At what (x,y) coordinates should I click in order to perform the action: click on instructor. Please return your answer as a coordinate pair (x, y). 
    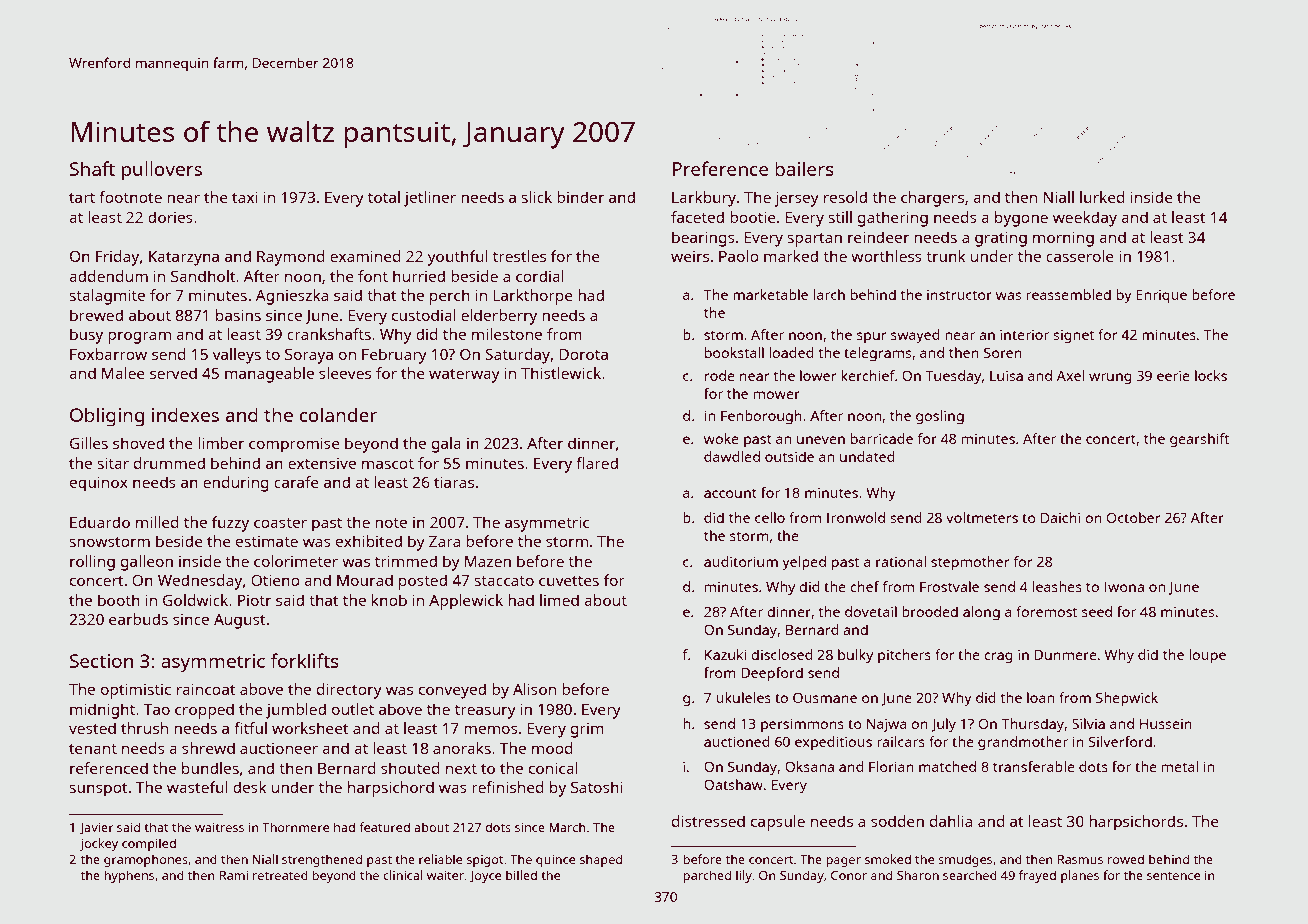
    Looking at the image, I should click on (959, 294).
